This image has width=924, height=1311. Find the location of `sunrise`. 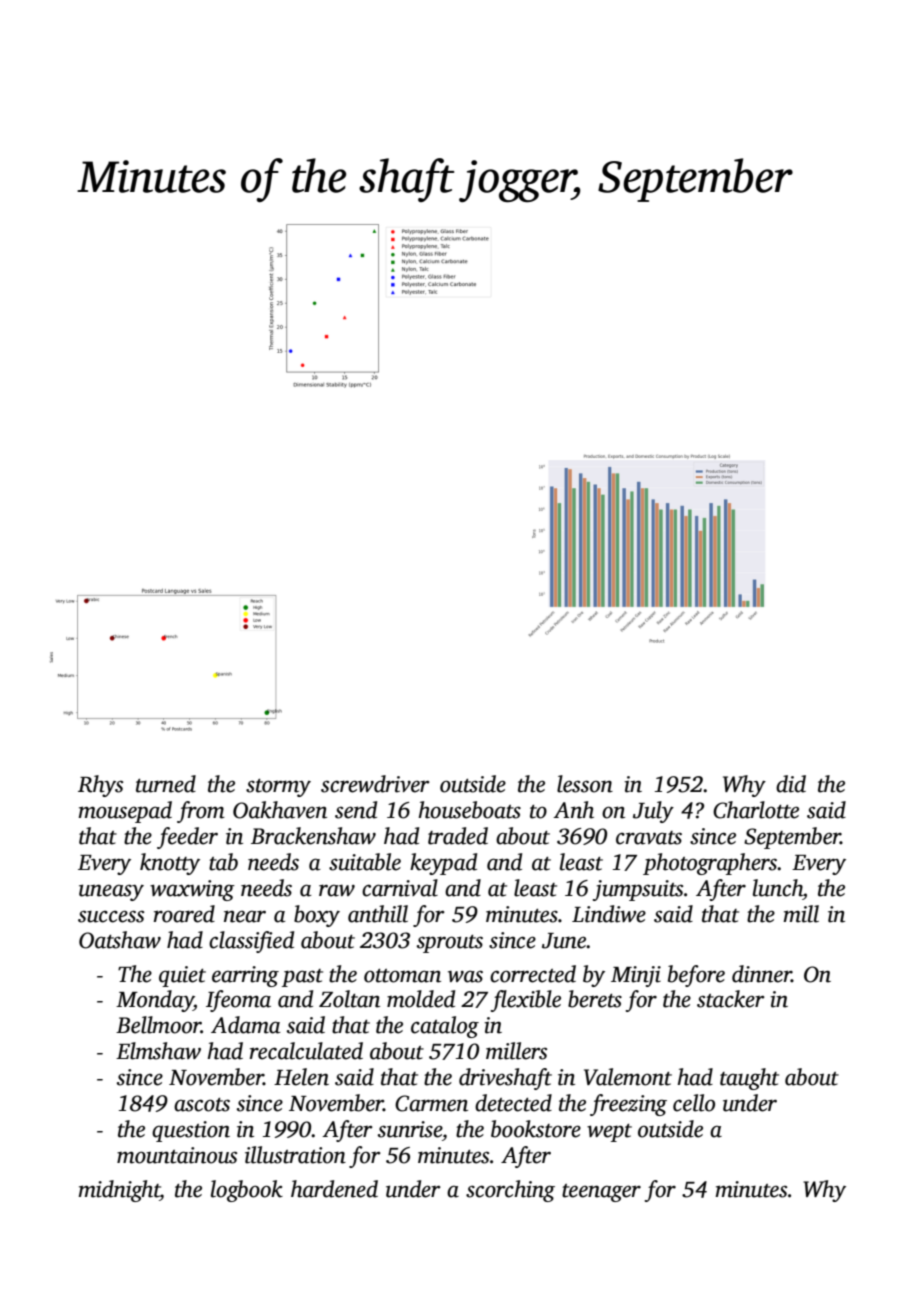

sunrise is located at coordinates (410, 1129).
